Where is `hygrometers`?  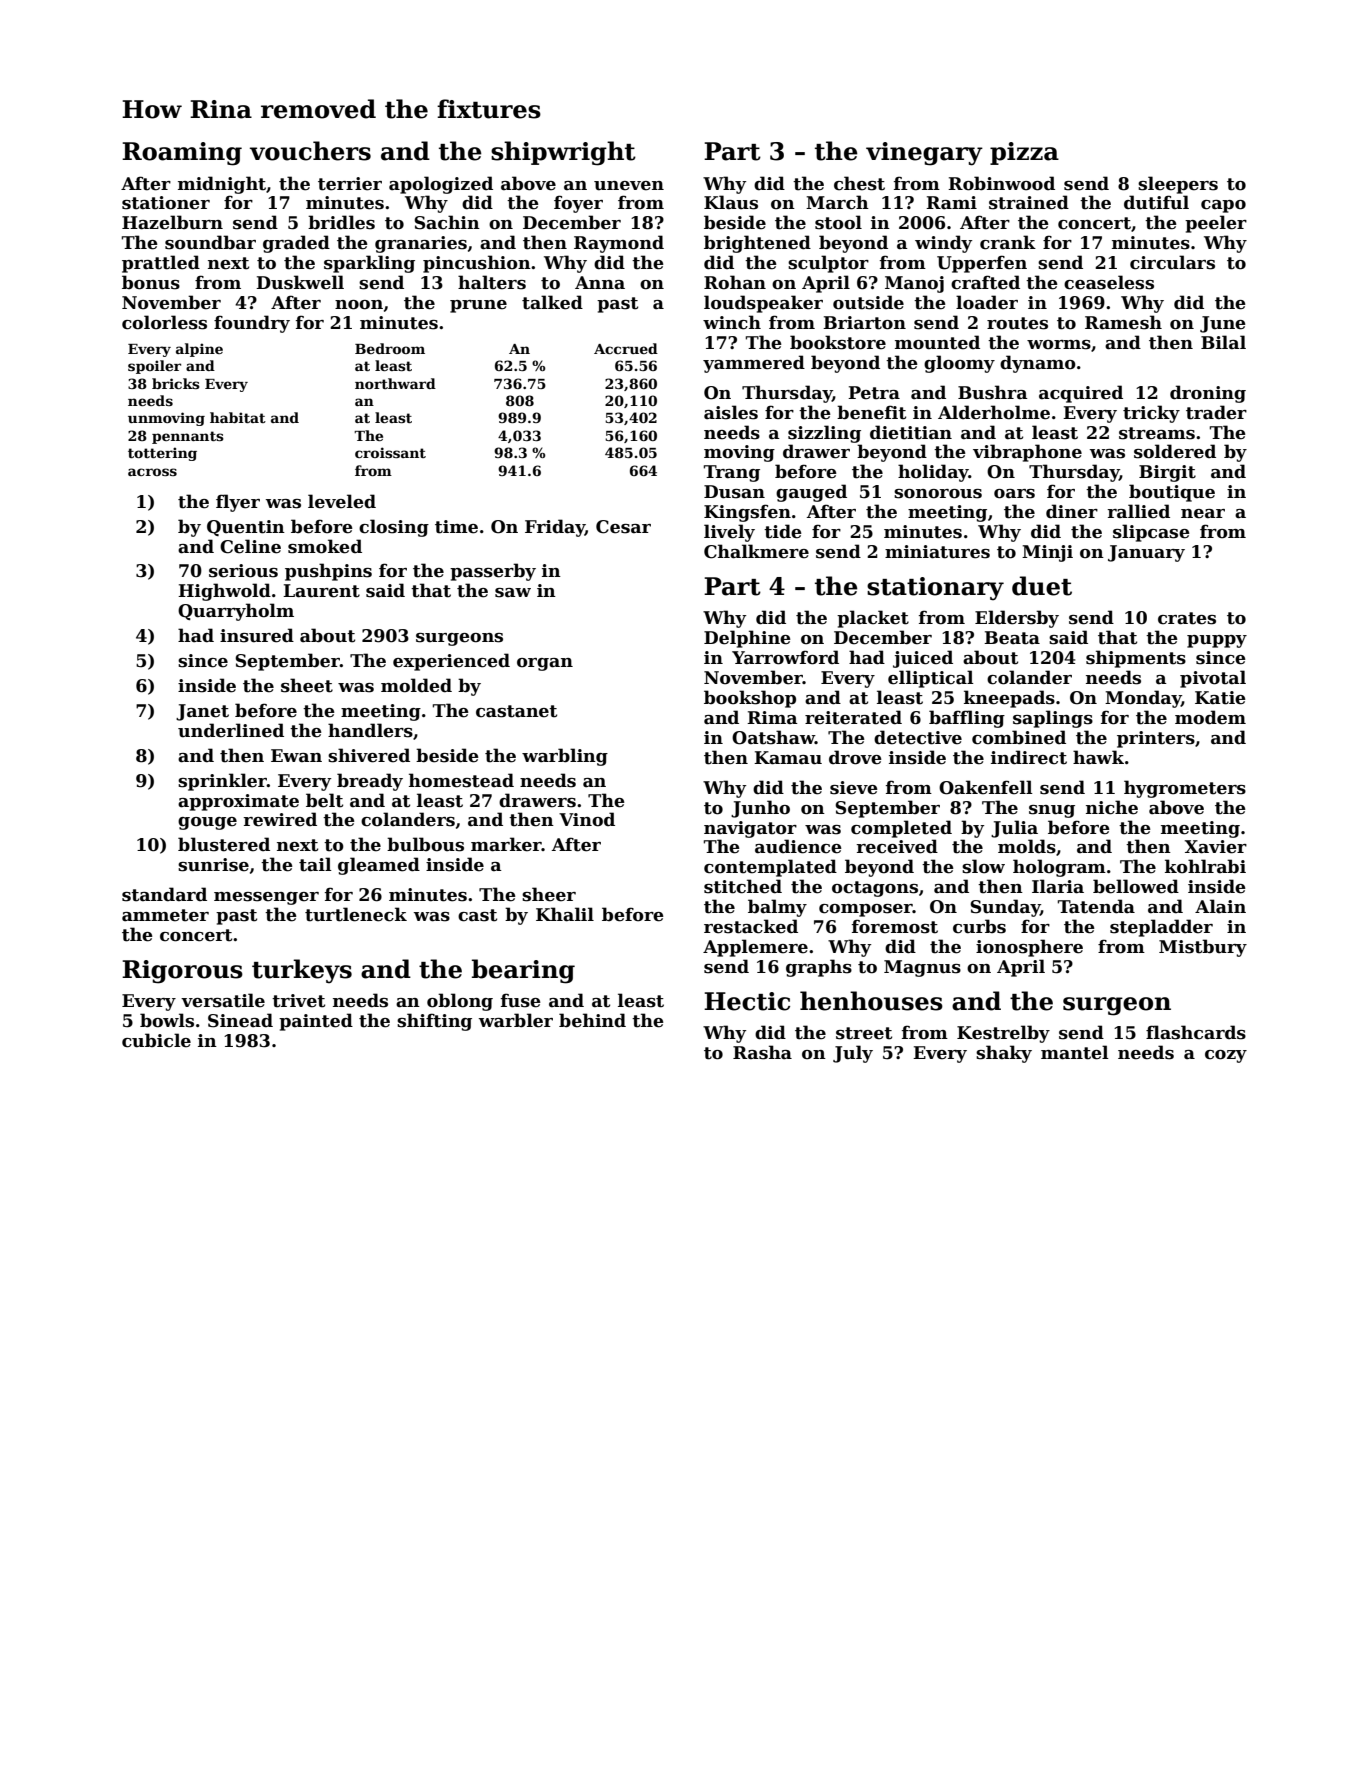 hygrometers is located at coordinates (1185, 789).
